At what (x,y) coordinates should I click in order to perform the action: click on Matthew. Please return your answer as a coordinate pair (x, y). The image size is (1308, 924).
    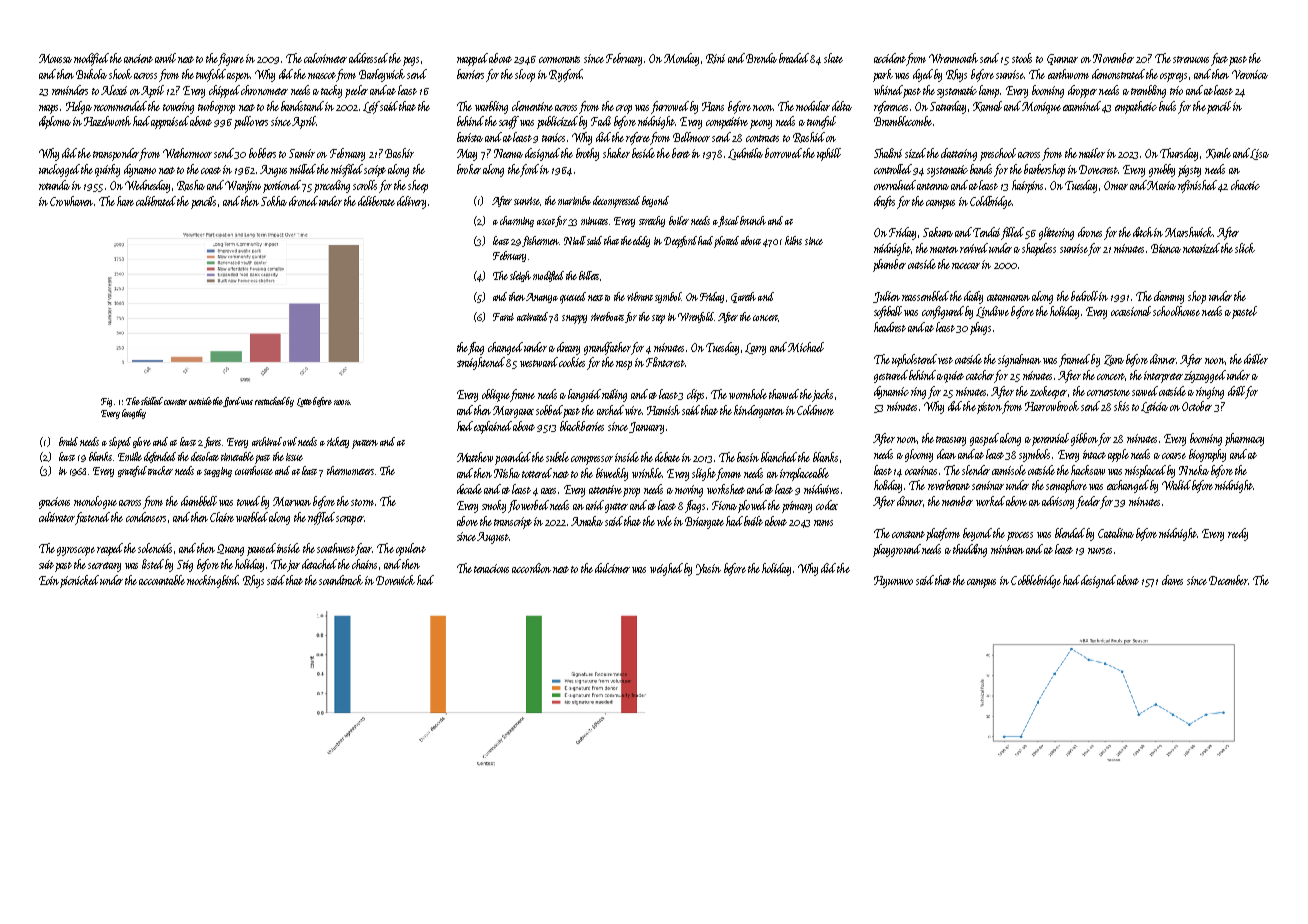
    Looking at the image, I should click on (475, 457).
